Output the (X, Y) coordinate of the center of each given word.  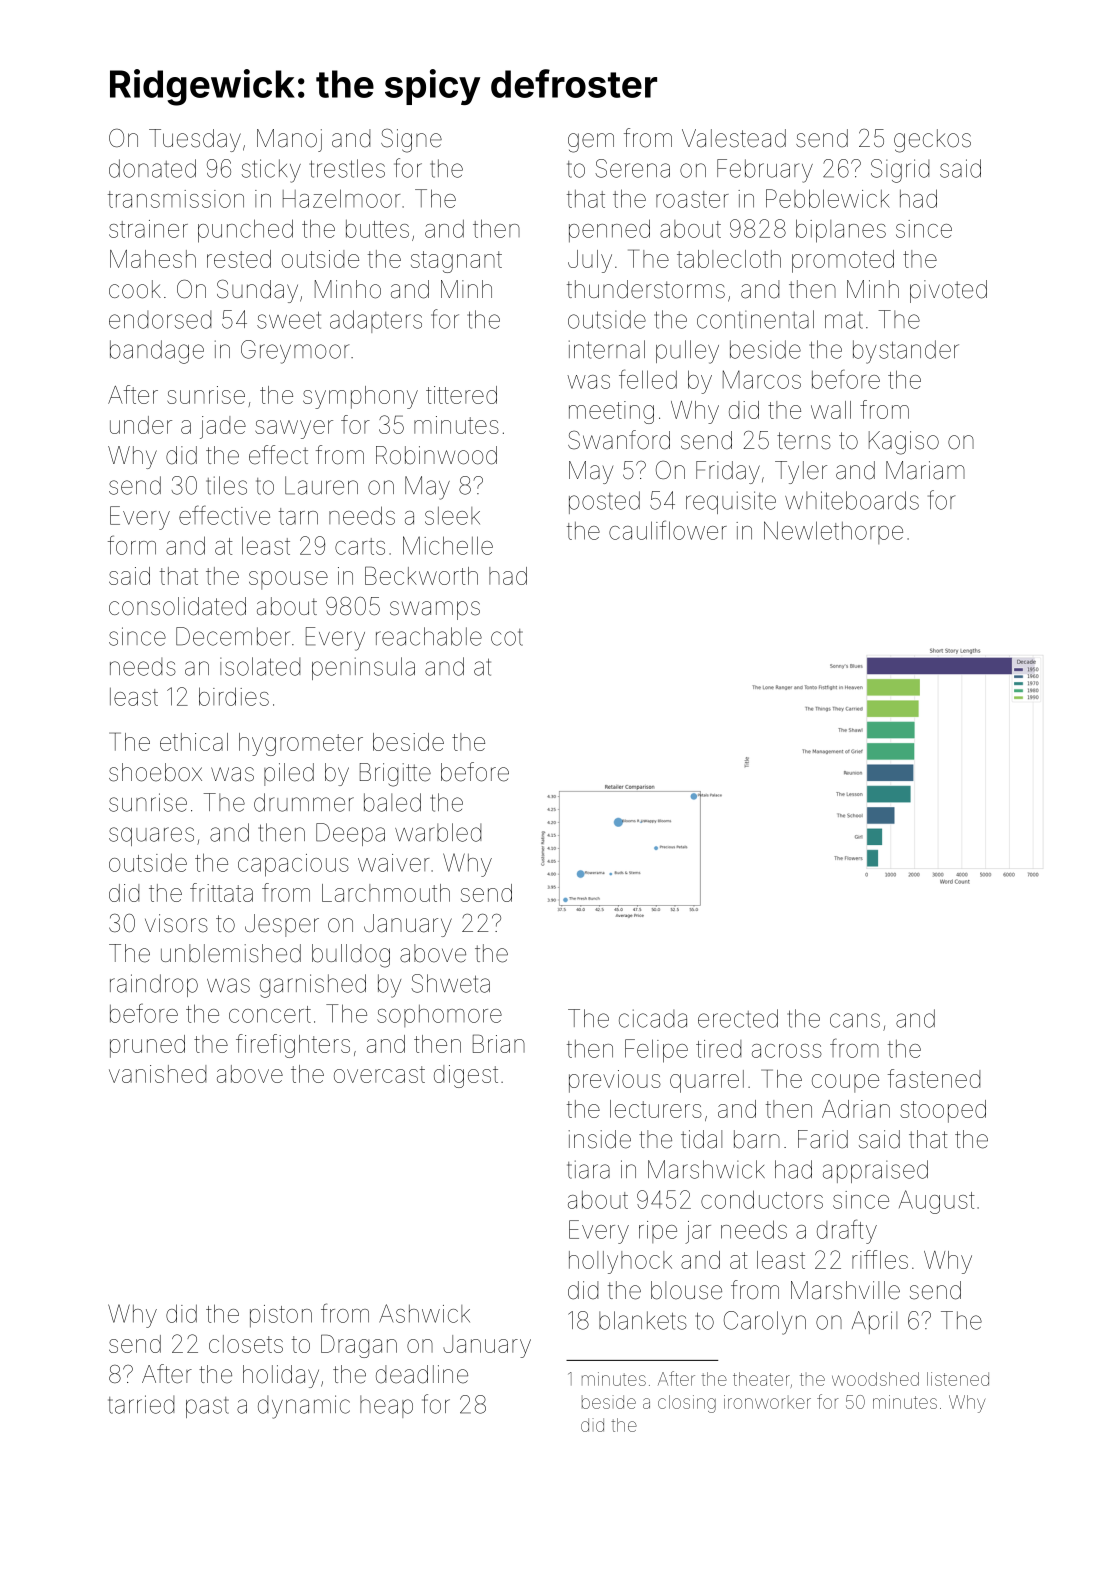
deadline (422, 1374)
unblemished (231, 953)
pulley (687, 352)
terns (804, 441)
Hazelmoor (341, 198)
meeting (611, 412)
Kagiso (904, 443)
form (132, 545)
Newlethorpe (833, 532)
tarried (141, 1404)
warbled (438, 832)
